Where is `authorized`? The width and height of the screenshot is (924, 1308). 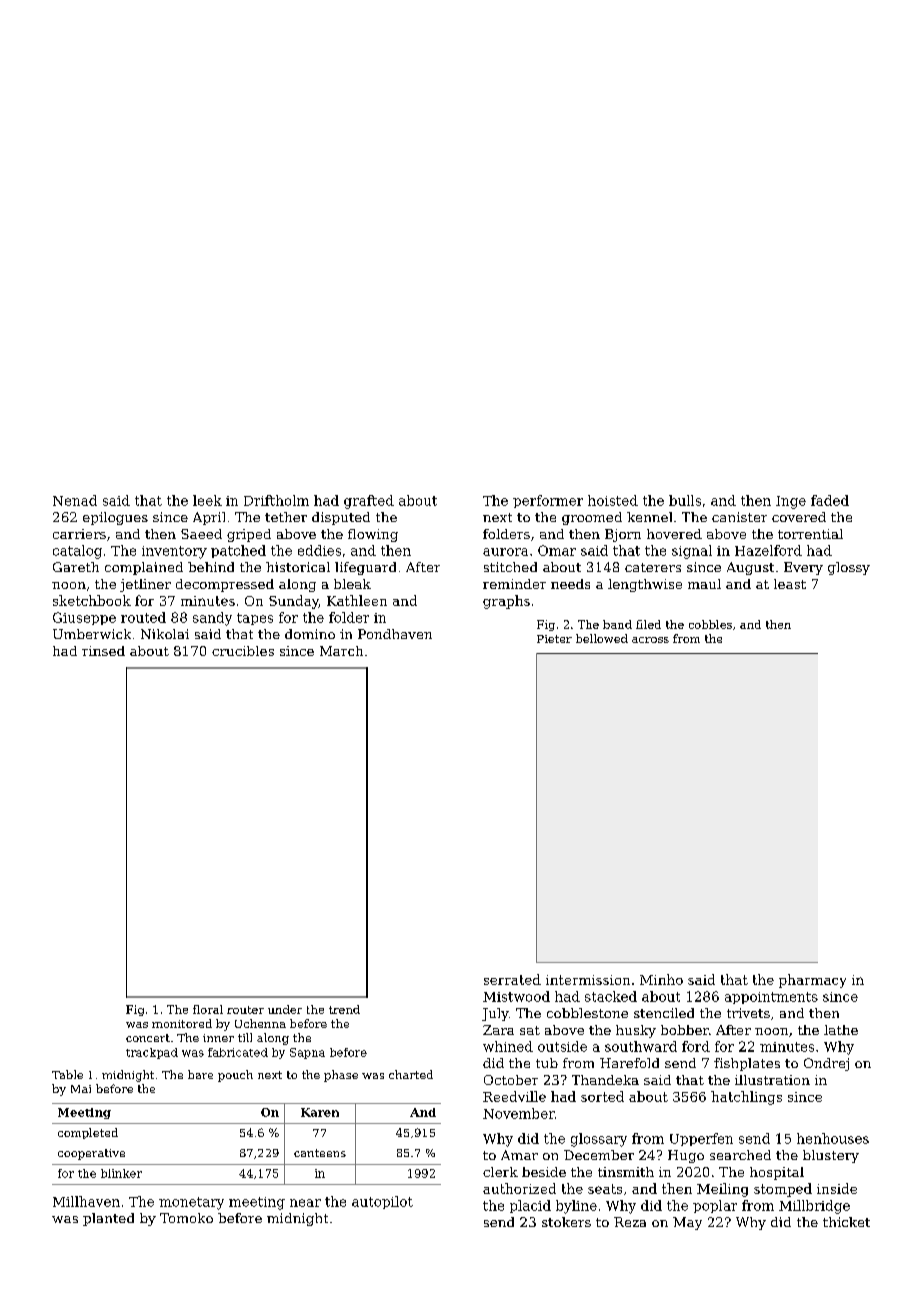 authorized is located at coordinates (519, 1188).
